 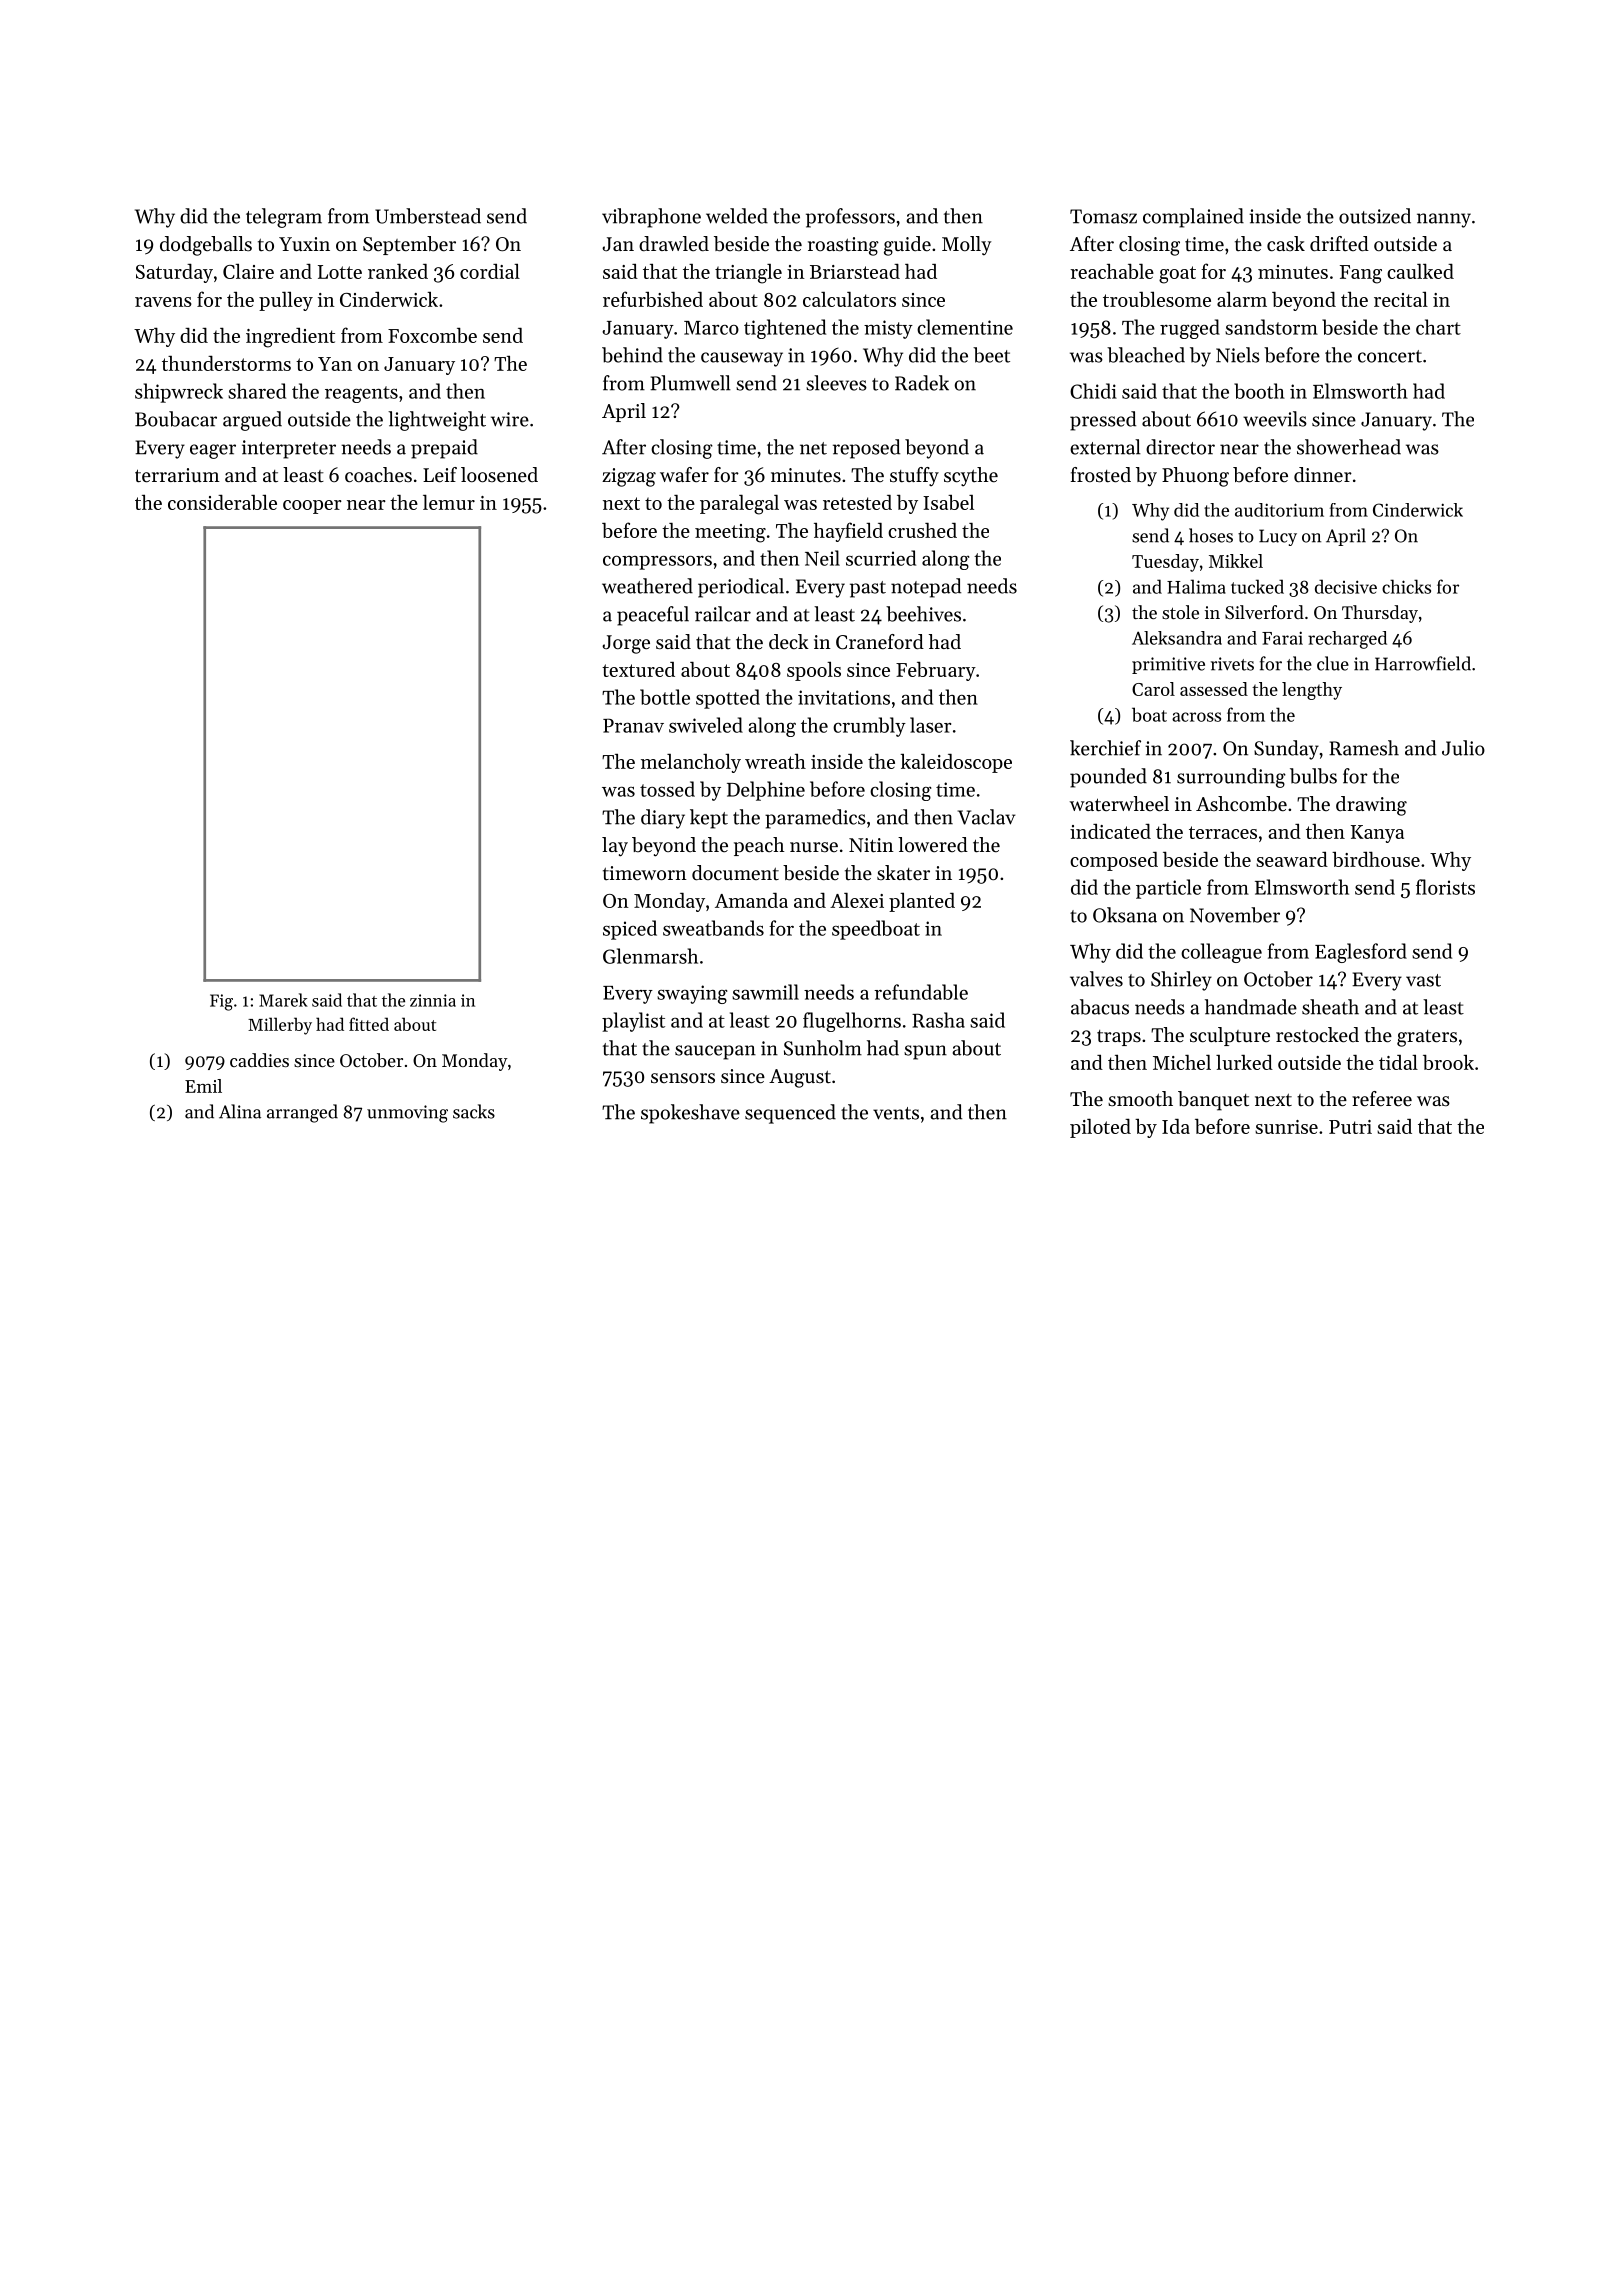 I want to click on Nitin, so click(x=871, y=845).
